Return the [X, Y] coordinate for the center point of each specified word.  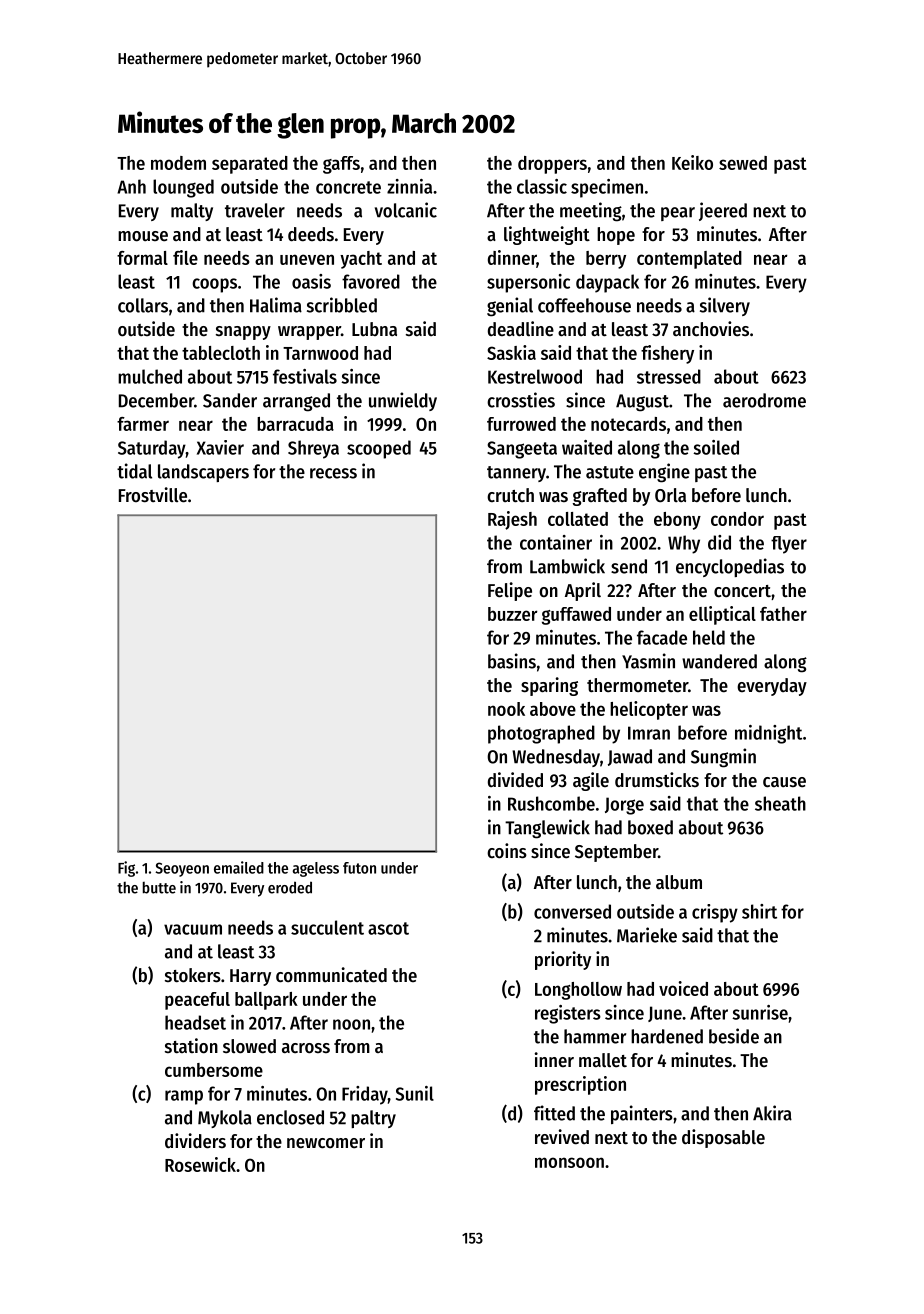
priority [563, 960]
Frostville [153, 495]
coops [214, 285]
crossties [521, 400]
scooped [379, 449]
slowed [249, 1046]
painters [642, 1114]
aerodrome [764, 400]
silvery [725, 306]
